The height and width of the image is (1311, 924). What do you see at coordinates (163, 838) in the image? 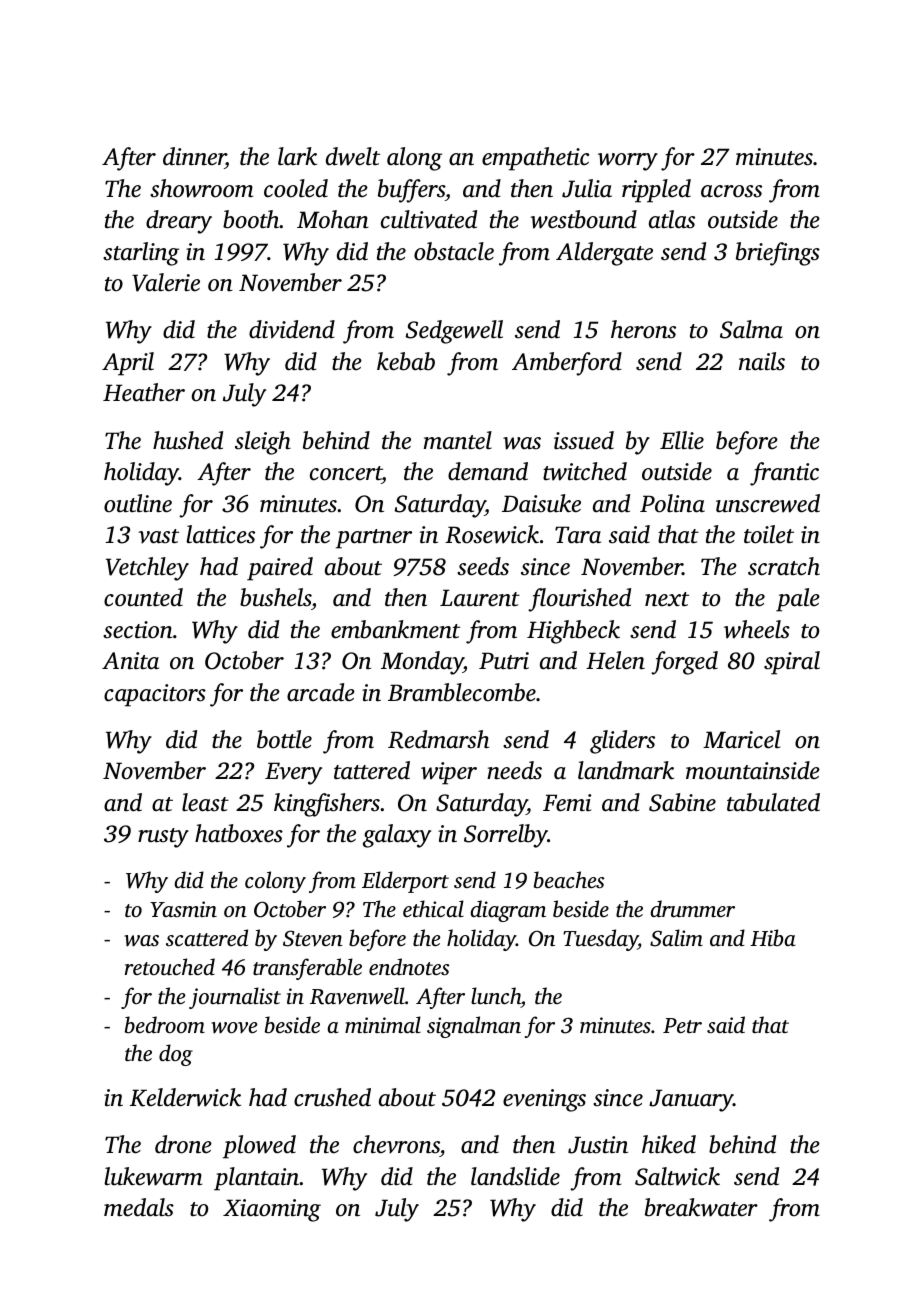
I see `rusty` at bounding box center [163, 838].
